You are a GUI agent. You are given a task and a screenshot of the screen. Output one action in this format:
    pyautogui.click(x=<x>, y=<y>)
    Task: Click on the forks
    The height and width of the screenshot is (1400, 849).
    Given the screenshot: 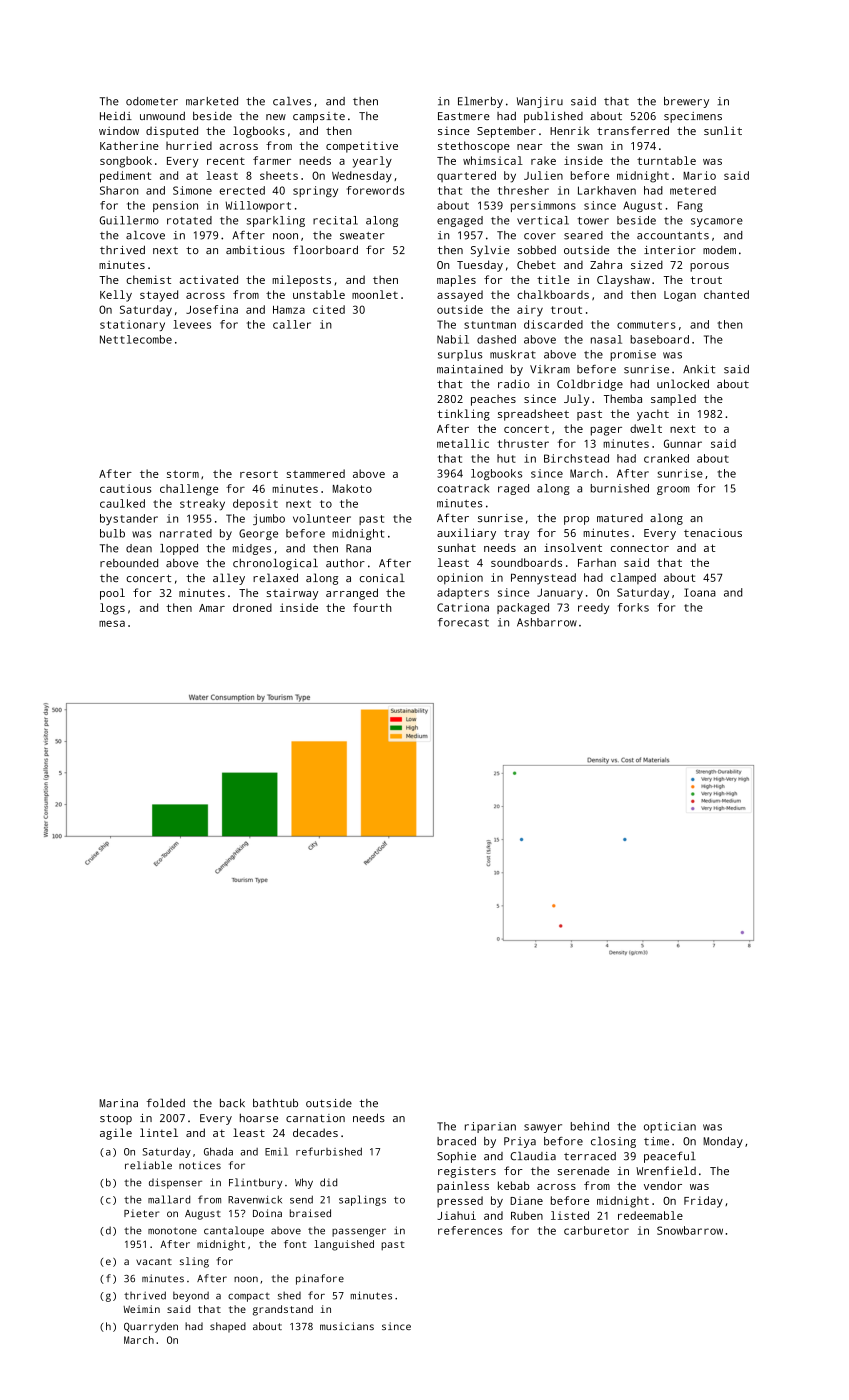 What is the action you would take?
    pyautogui.click(x=633, y=607)
